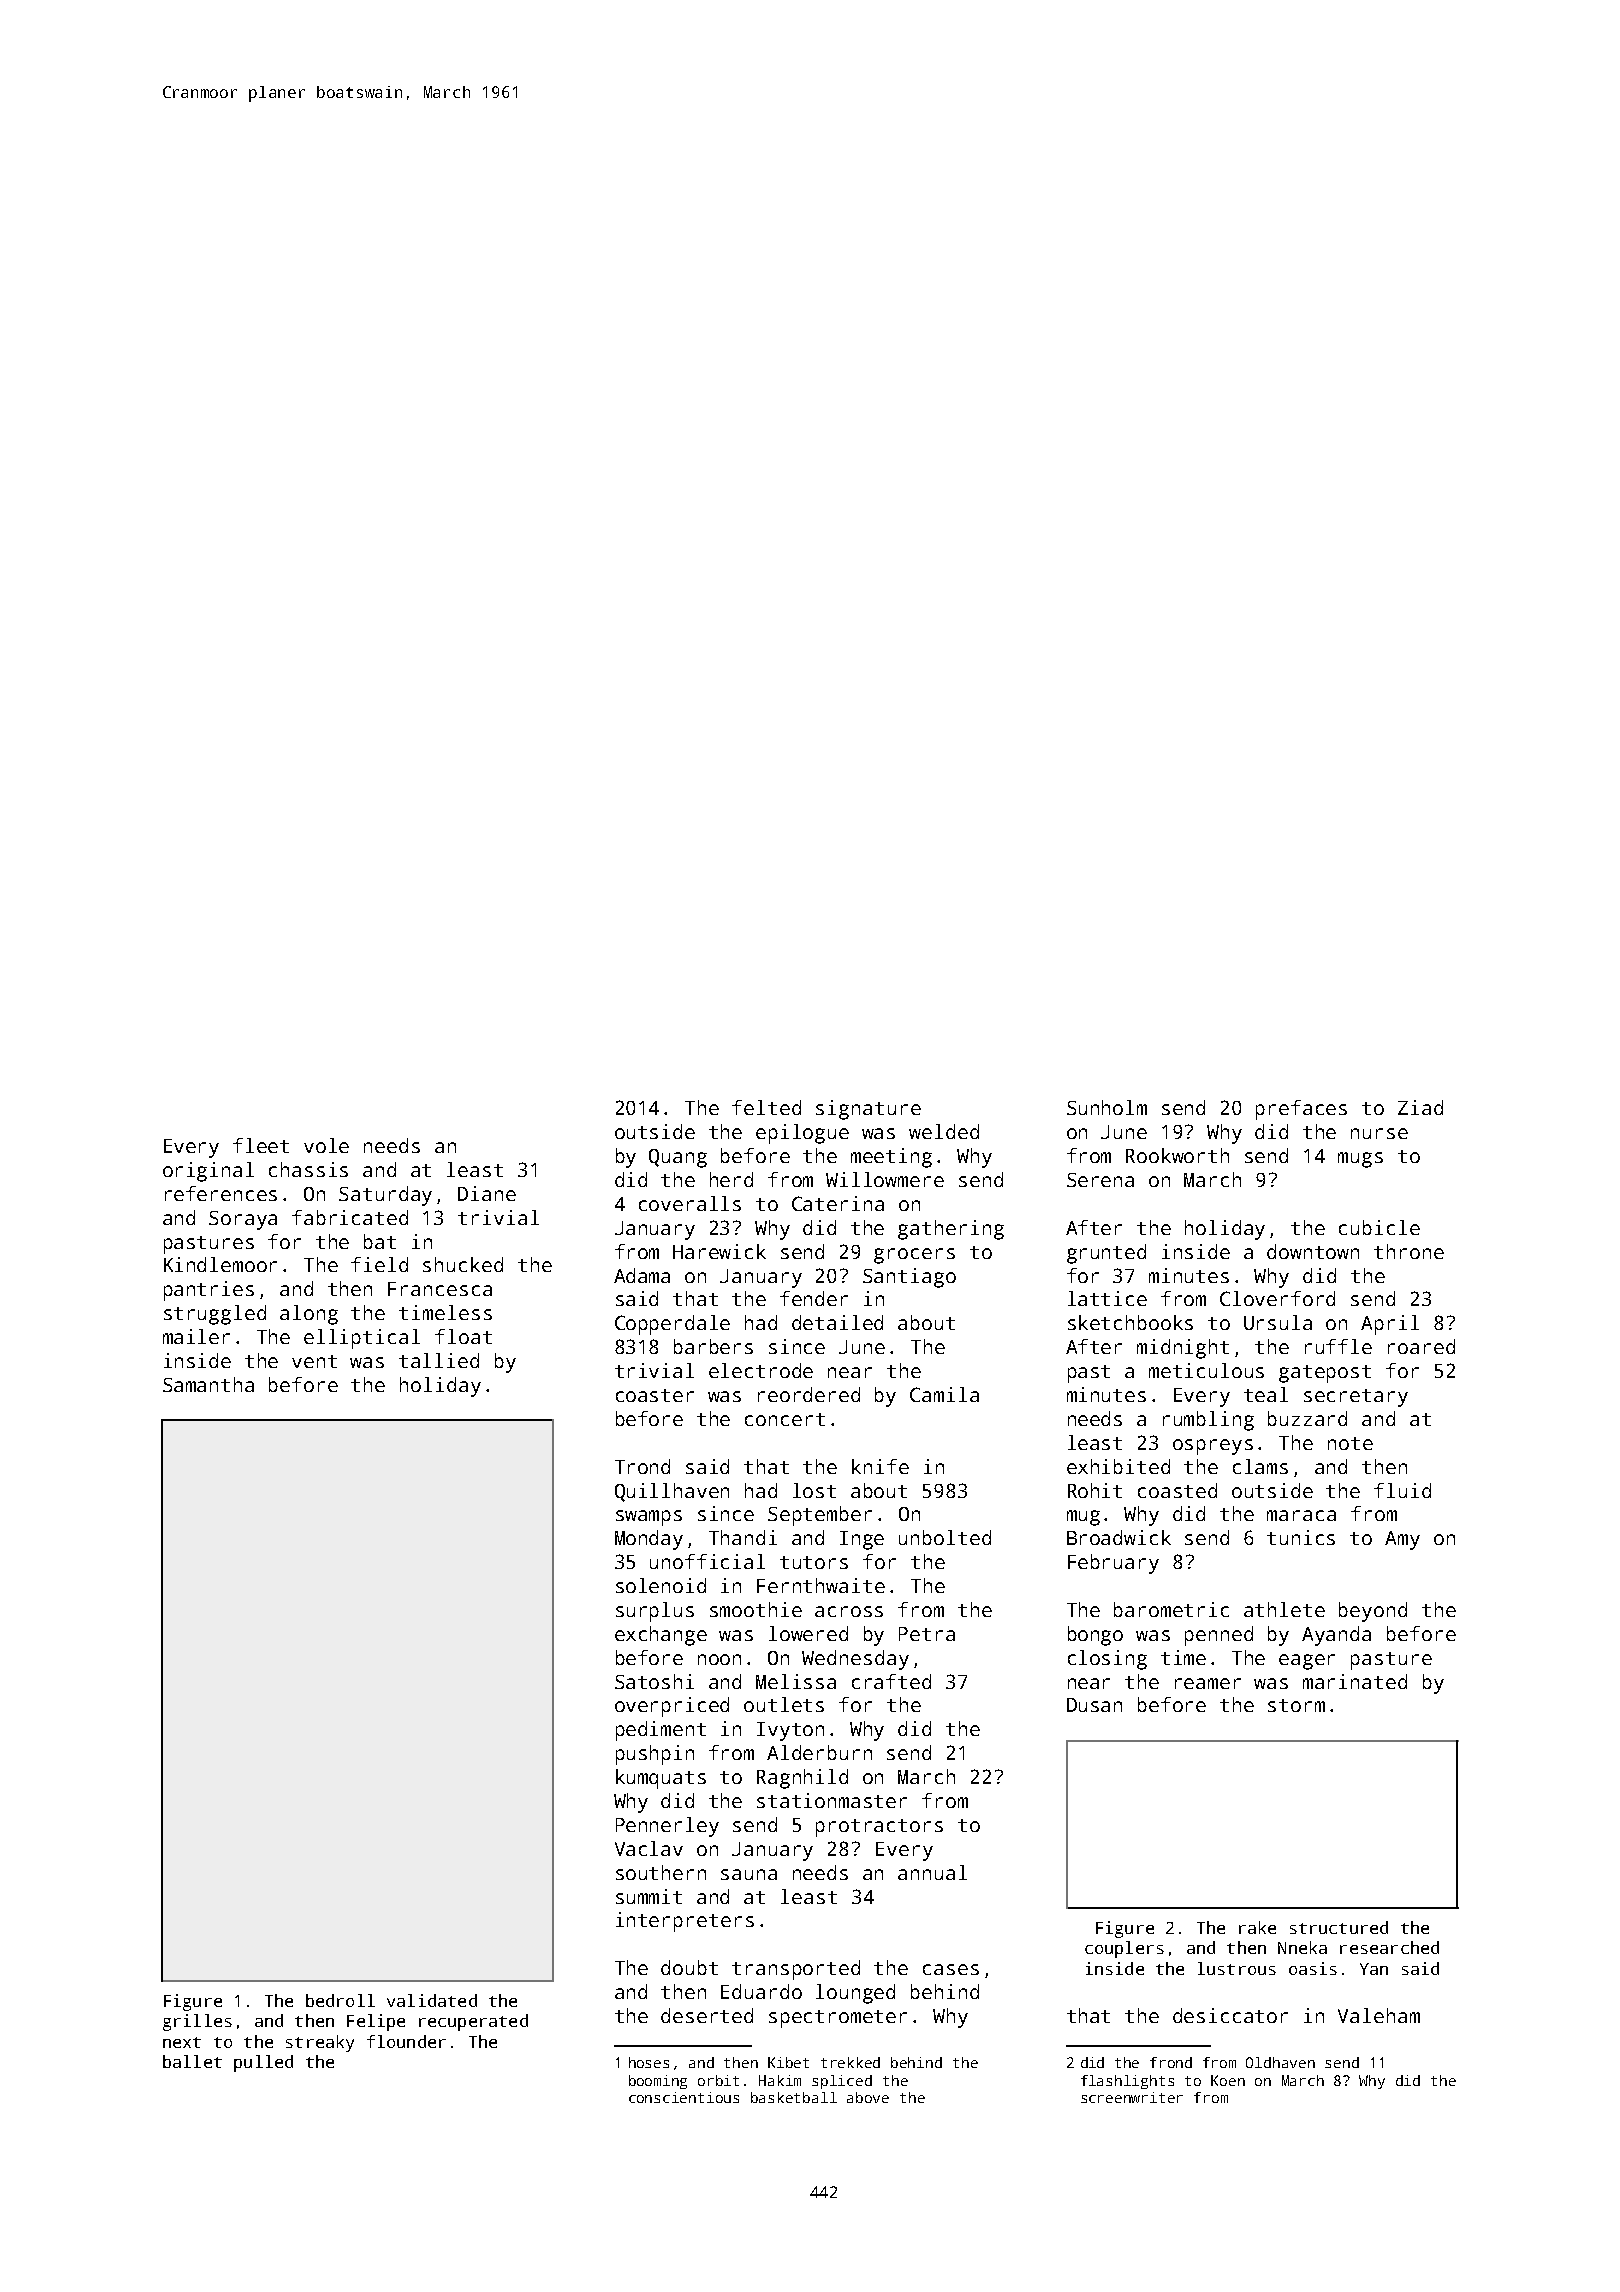 The width and height of the screenshot is (1620, 2292). I want to click on signature, so click(868, 1110).
